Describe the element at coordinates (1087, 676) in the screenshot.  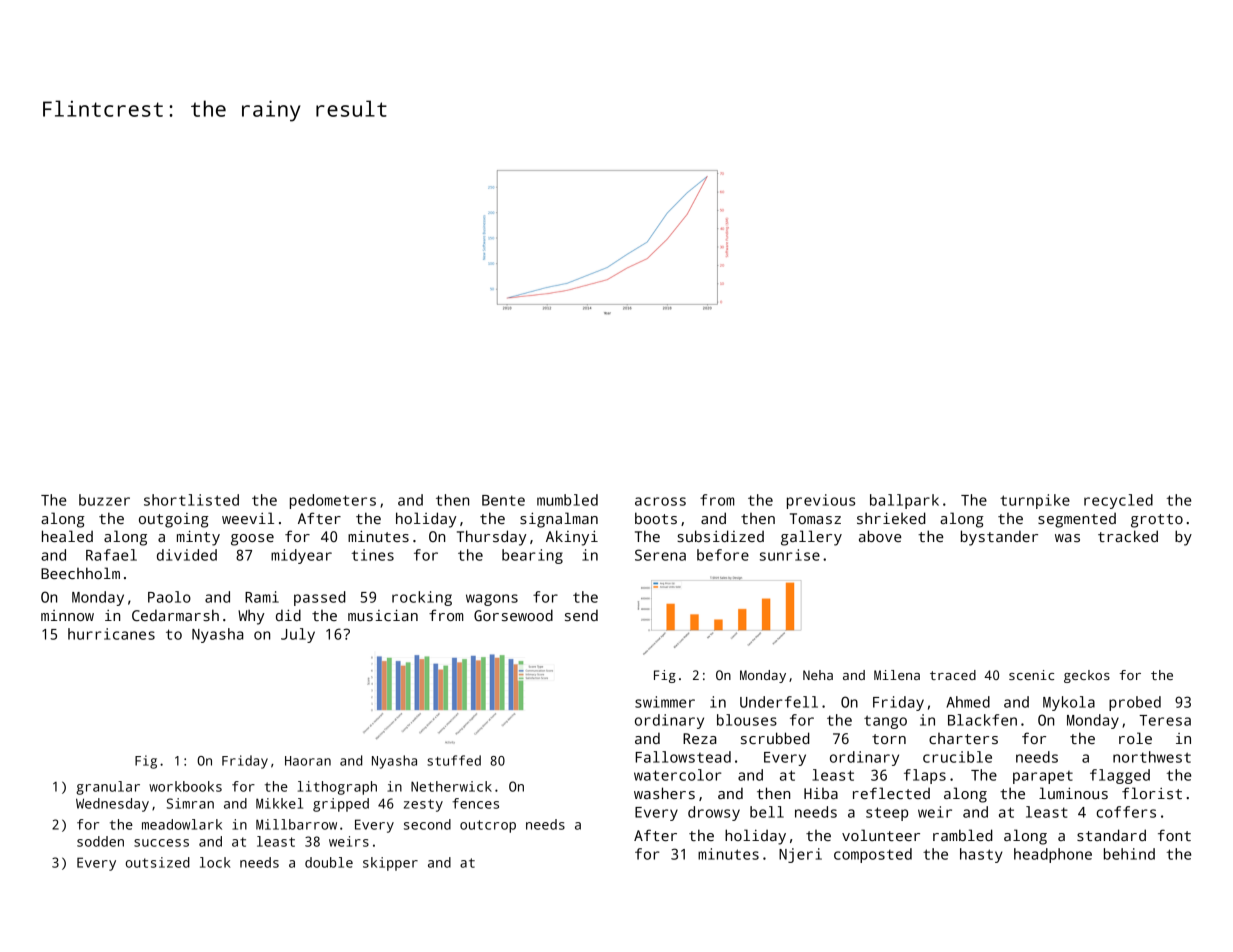
I see `geckos` at that location.
